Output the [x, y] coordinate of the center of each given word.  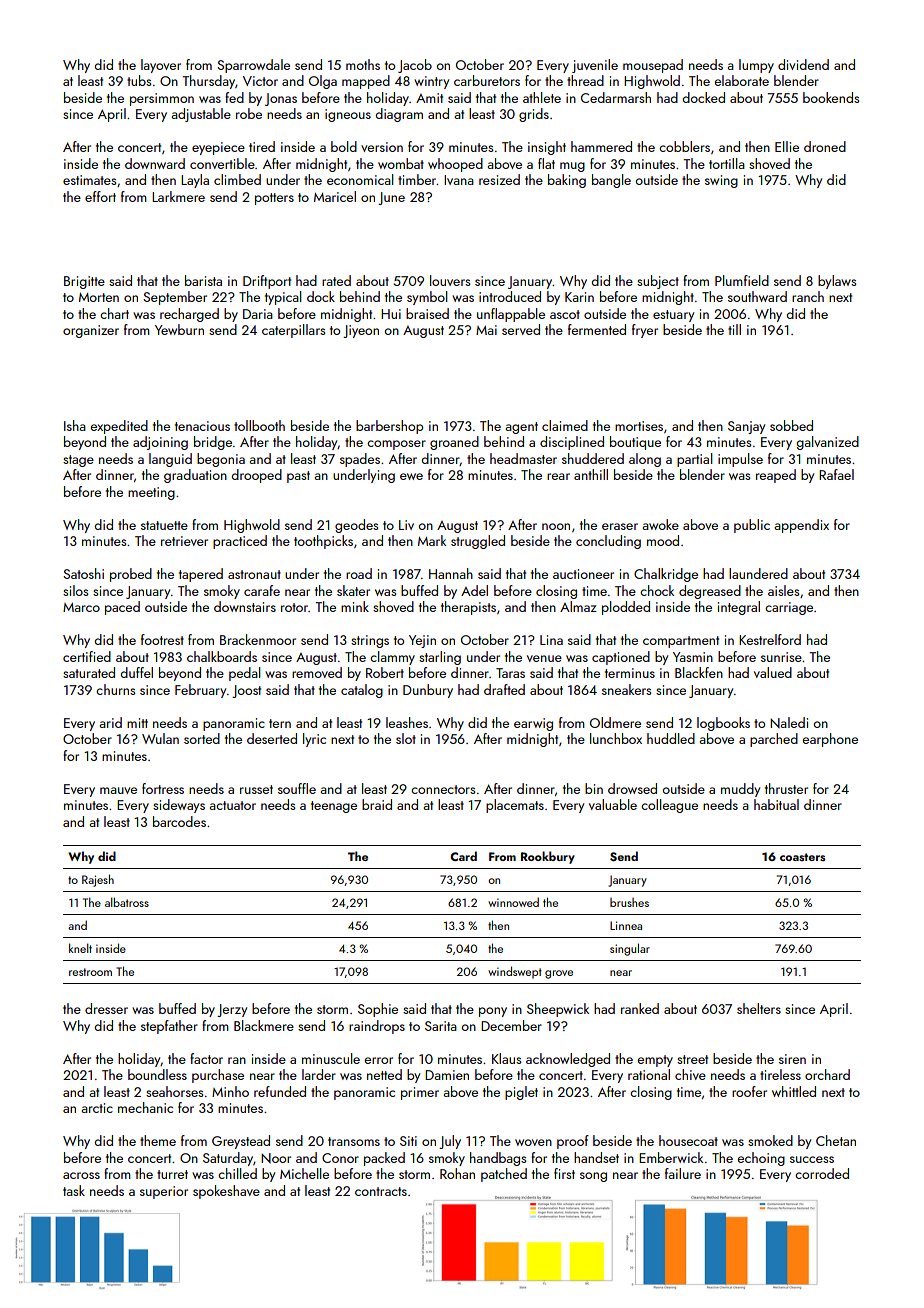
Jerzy [232, 1010]
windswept [515, 972]
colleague [669, 806]
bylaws [837, 282]
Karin [579, 297]
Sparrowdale [253, 66]
